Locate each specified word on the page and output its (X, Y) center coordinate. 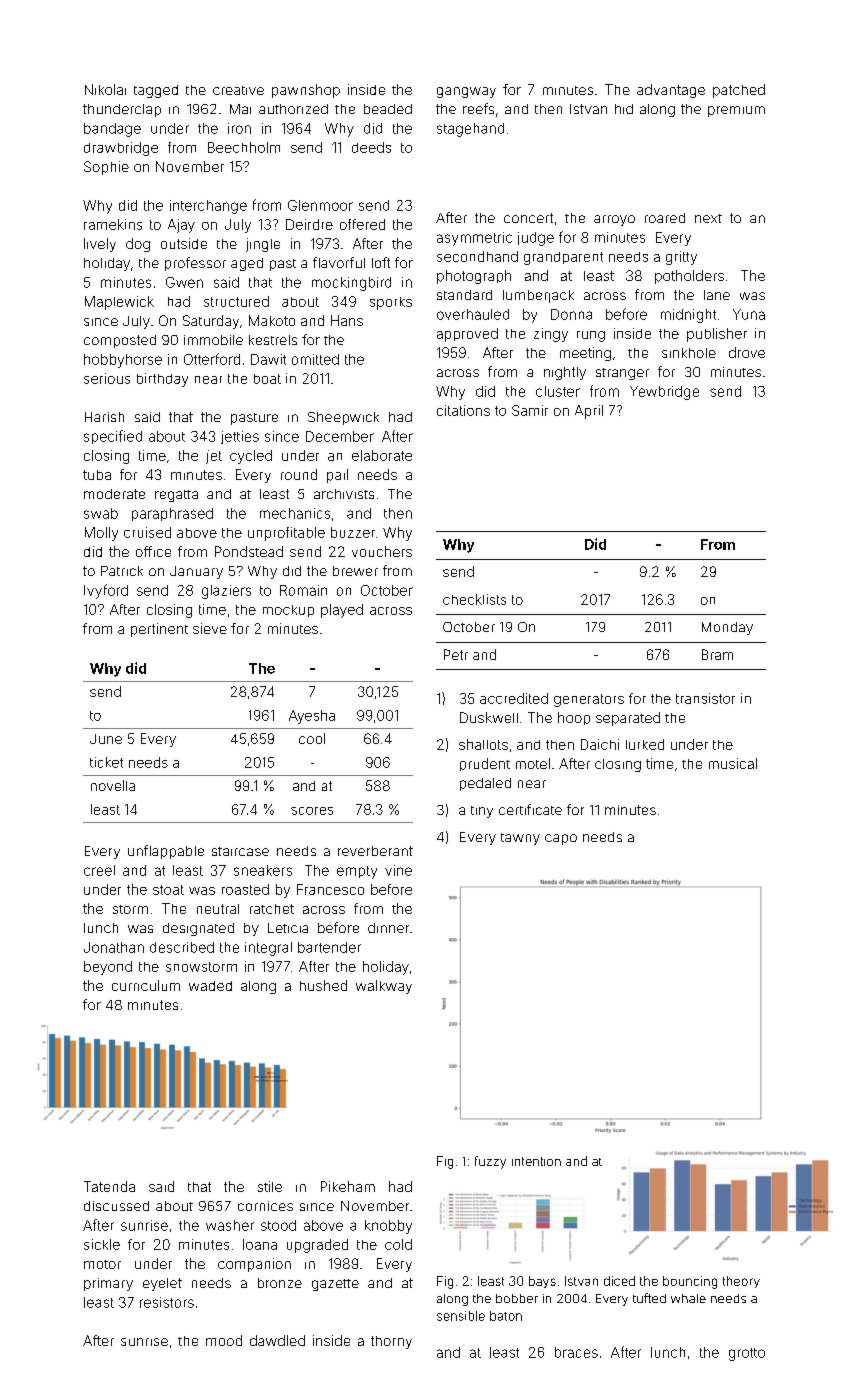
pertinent (159, 630)
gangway (466, 92)
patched (739, 91)
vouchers (382, 551)
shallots (483, 744)
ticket (106, 762)
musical (733, 763)
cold (398, 1244)
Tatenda (109, 1186)
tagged (156, 91)
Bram (717, 654)
